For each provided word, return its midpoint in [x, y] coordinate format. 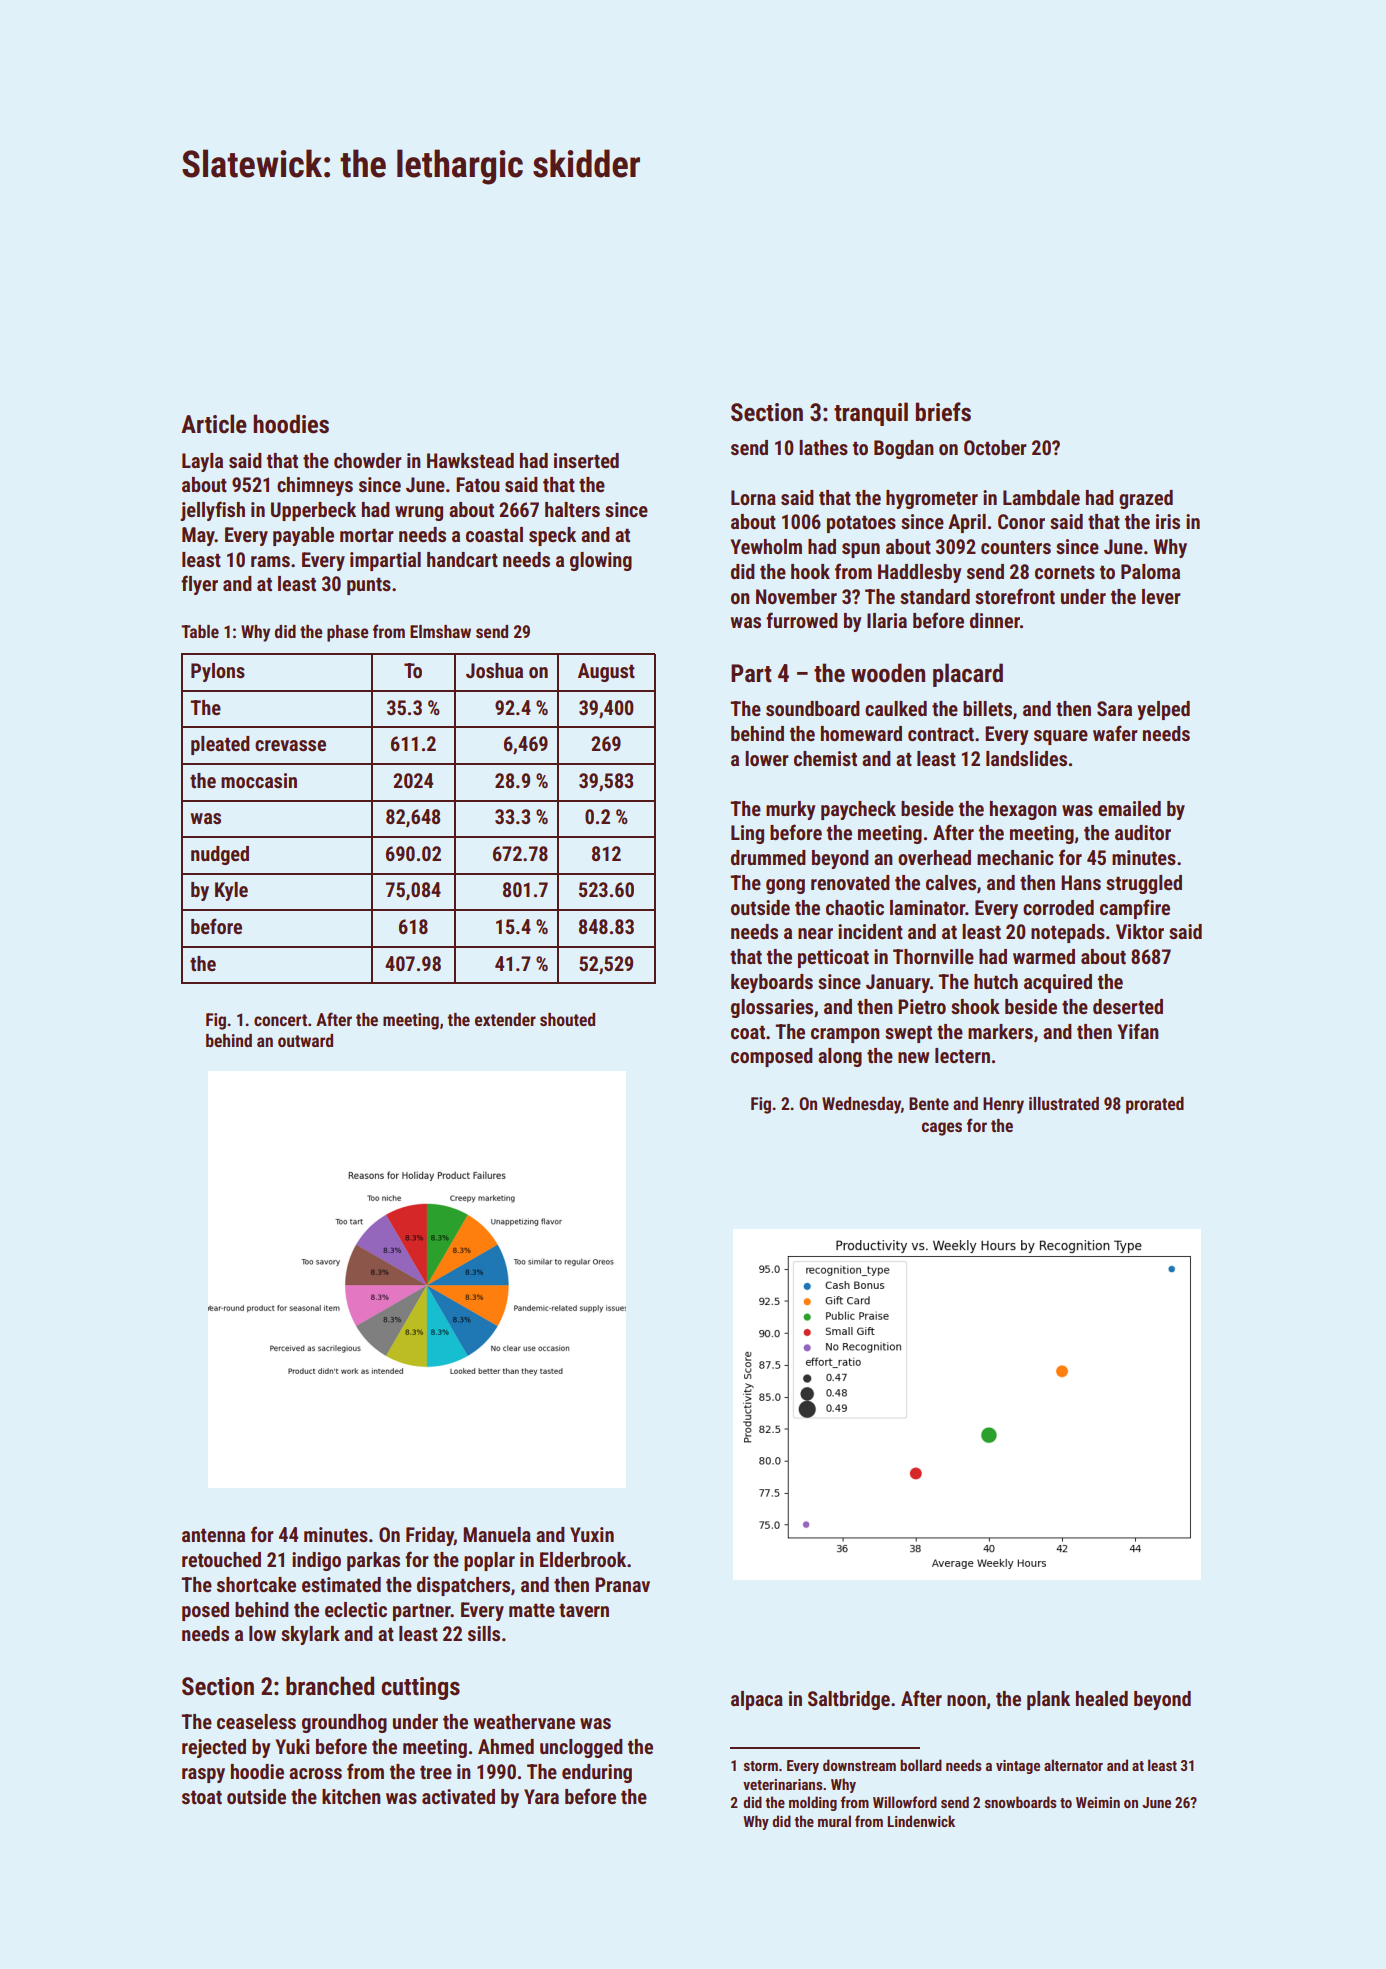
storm [761, 1766]
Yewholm [766, 546]
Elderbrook [583, 1559]
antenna [213, 1535]
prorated [1155, 1105]
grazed [1146, 499]
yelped [1163, 710]
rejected [214, 1748]
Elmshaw [440, 631]
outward [305, 1040]
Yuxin [592, 1534]
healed [1102, 1698]
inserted [586, 460]
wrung [419, 513]
